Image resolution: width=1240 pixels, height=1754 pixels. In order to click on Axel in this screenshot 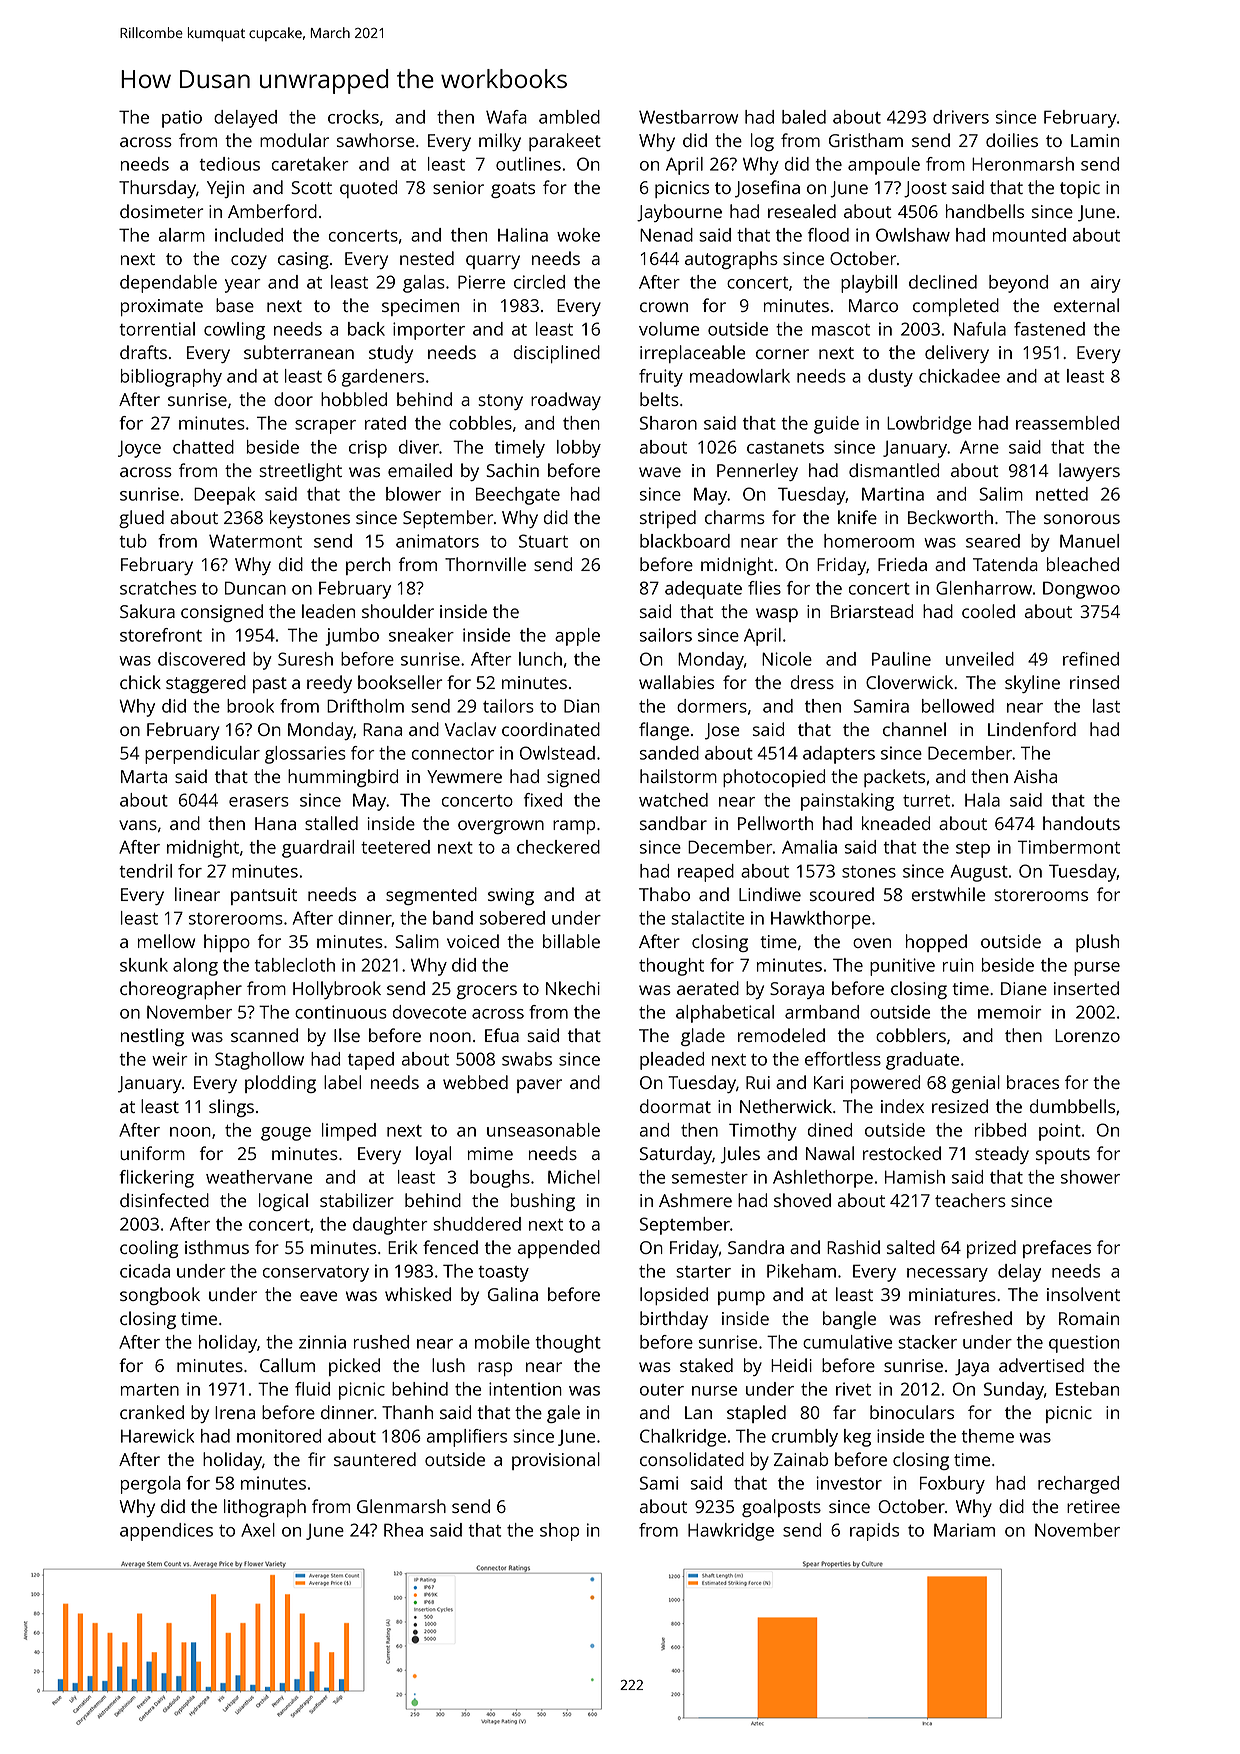, I will do `click(258, 1530)`.
